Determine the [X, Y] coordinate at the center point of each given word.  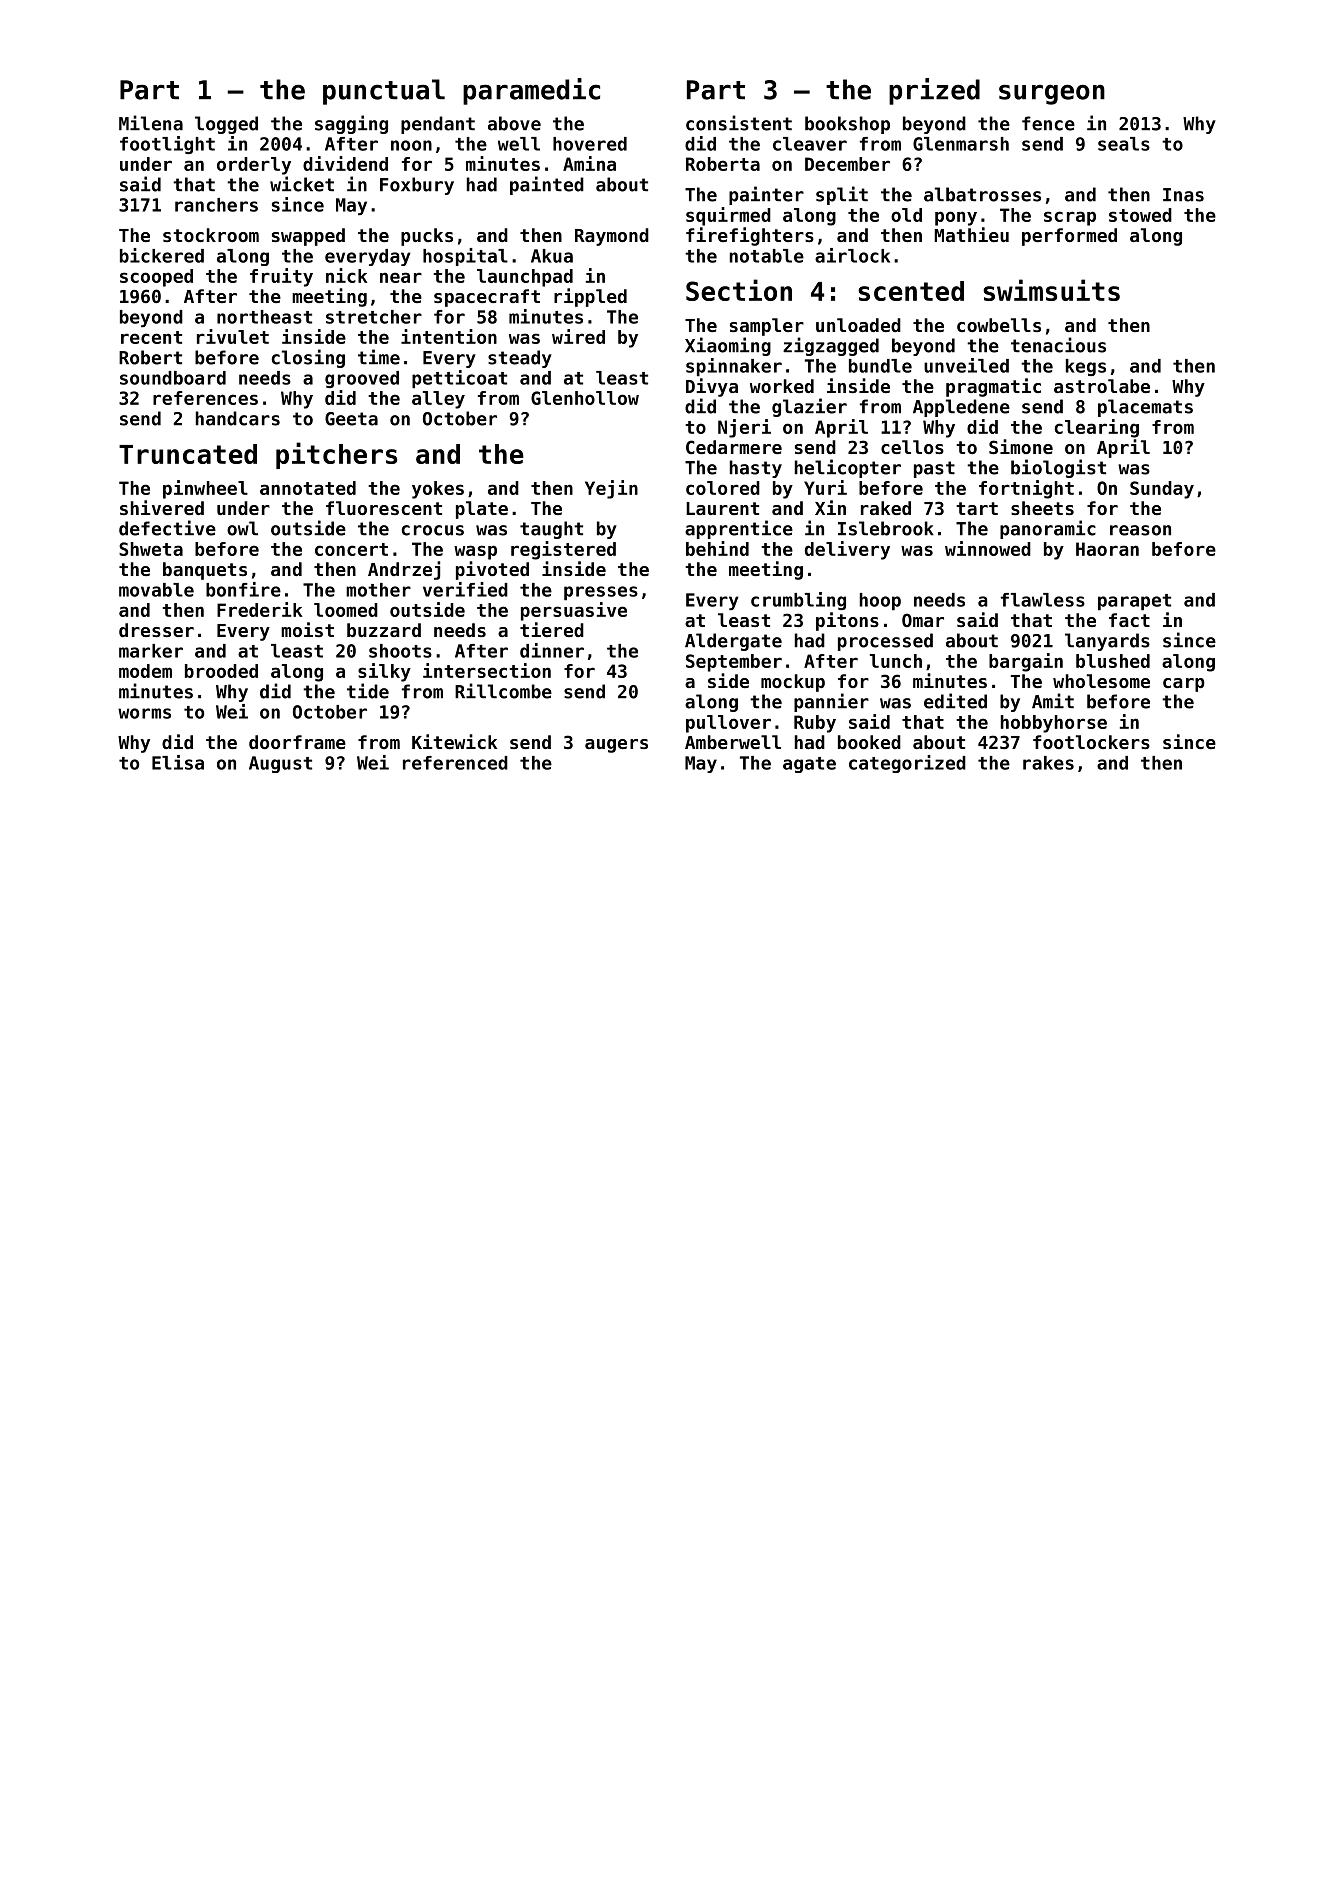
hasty [756, 469]
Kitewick [454, 741]
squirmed [728, 216]
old [906, 215]
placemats [1145, 408]
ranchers [216, 205]
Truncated [188, 454]
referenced [455, 763]
